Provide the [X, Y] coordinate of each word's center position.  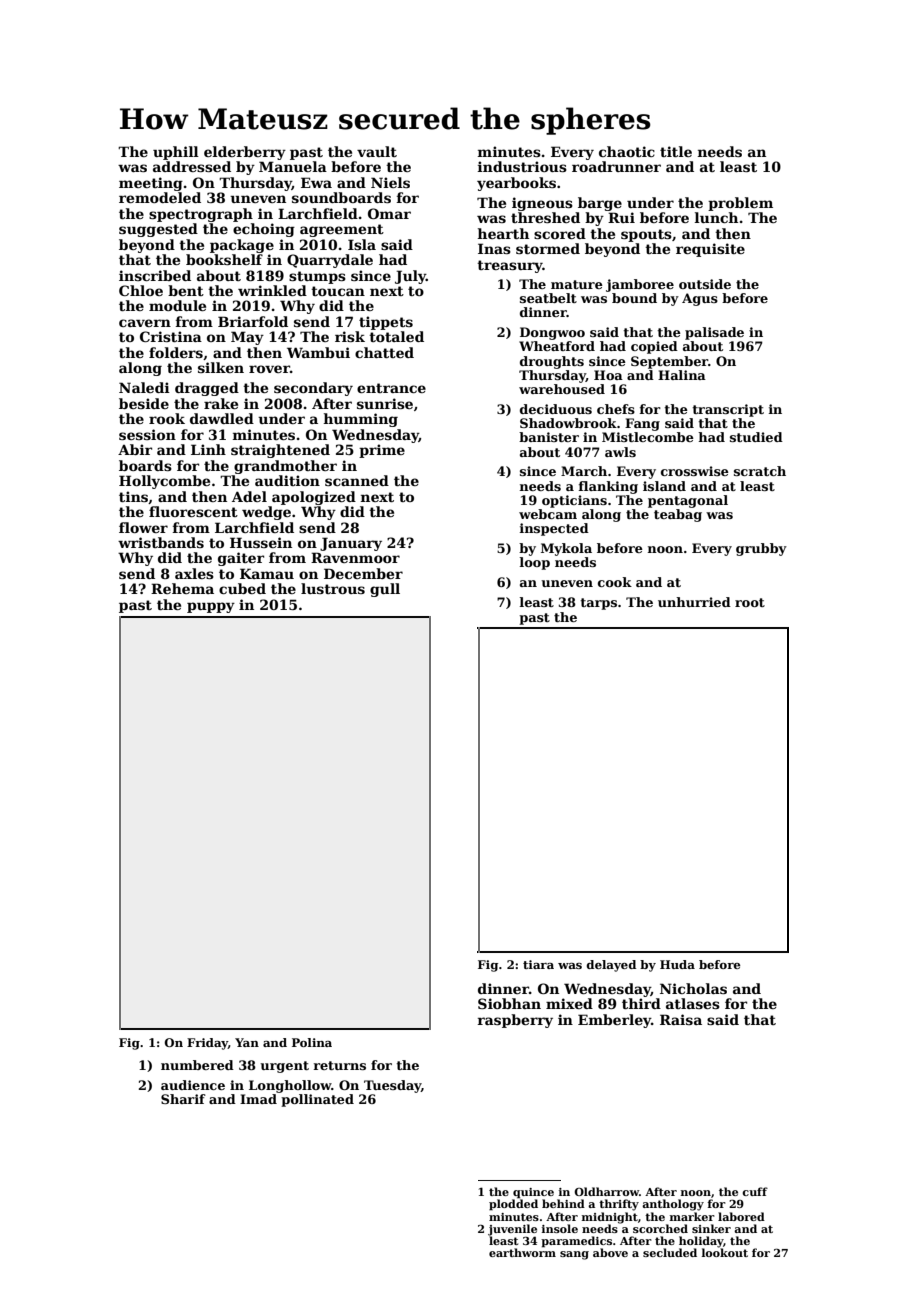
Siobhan [509, 1003]
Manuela [293, 166]
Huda [677, 964]
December [363, 573]
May [247, 338]
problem [740, 204]
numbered [197, 1065]
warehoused [562, 389]
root [750, 602]
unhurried [694, 602]
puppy [211, 607]
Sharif [183, 1099]
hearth [503, 233]
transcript [728, 410]
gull [385, 590]
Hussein [261, 542]
